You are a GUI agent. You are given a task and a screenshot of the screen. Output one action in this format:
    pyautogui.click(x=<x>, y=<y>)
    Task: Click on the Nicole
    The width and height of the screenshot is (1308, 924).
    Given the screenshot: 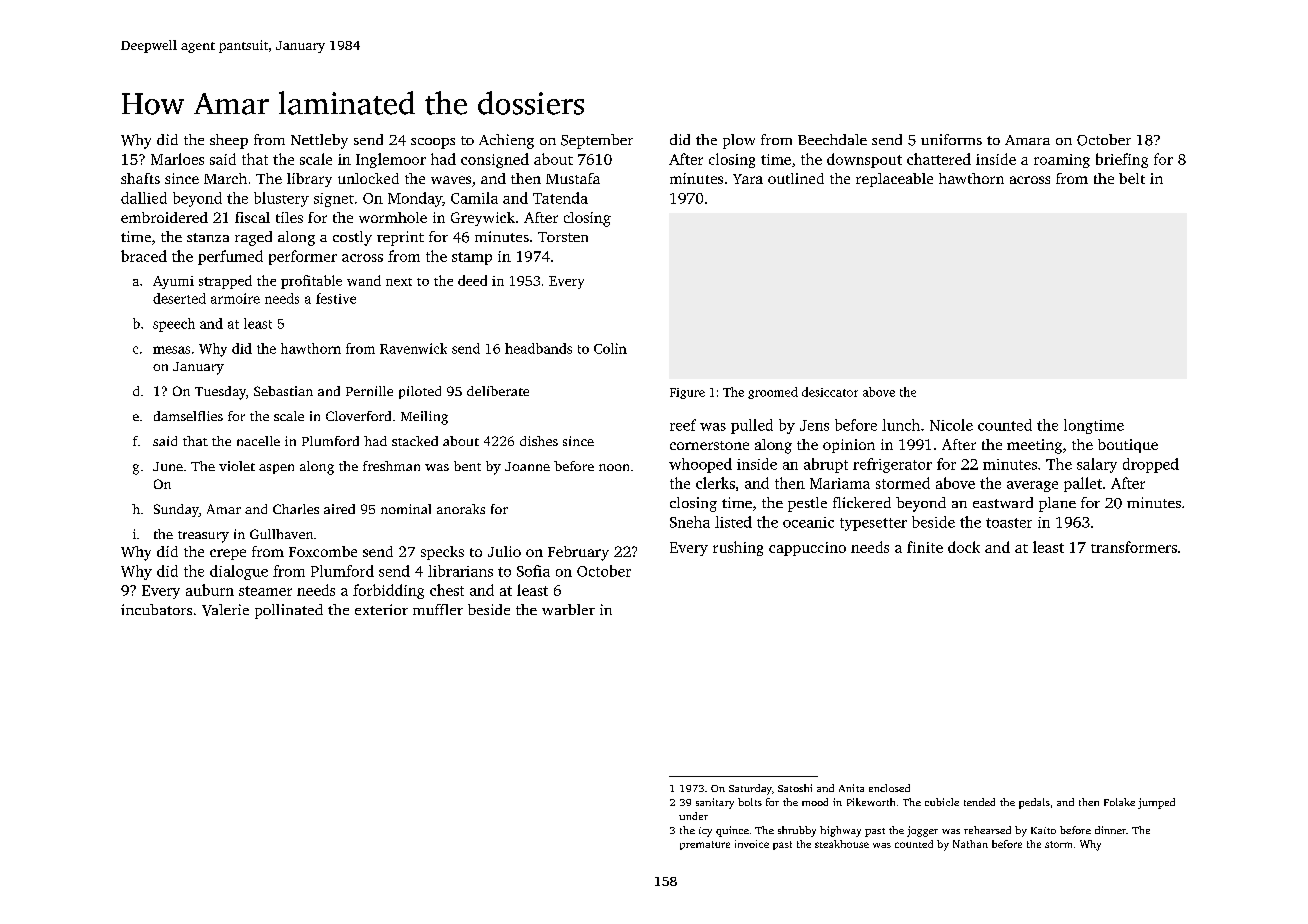 What is the action you would take?
    pyautogui.click(x=951, y=425)
